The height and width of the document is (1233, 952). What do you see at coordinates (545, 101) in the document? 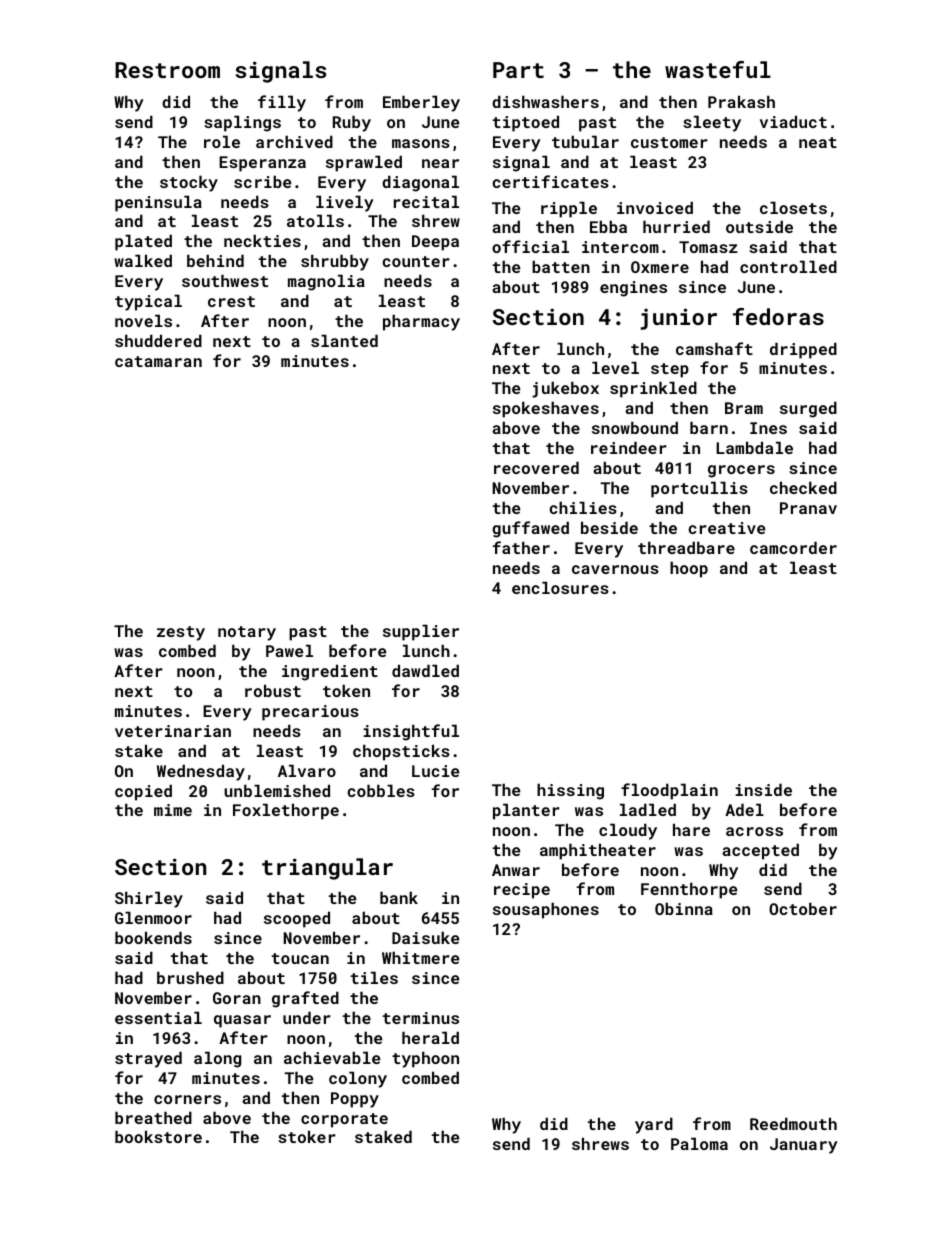
I see `dishwashers` at bounding box center [545, 101].
